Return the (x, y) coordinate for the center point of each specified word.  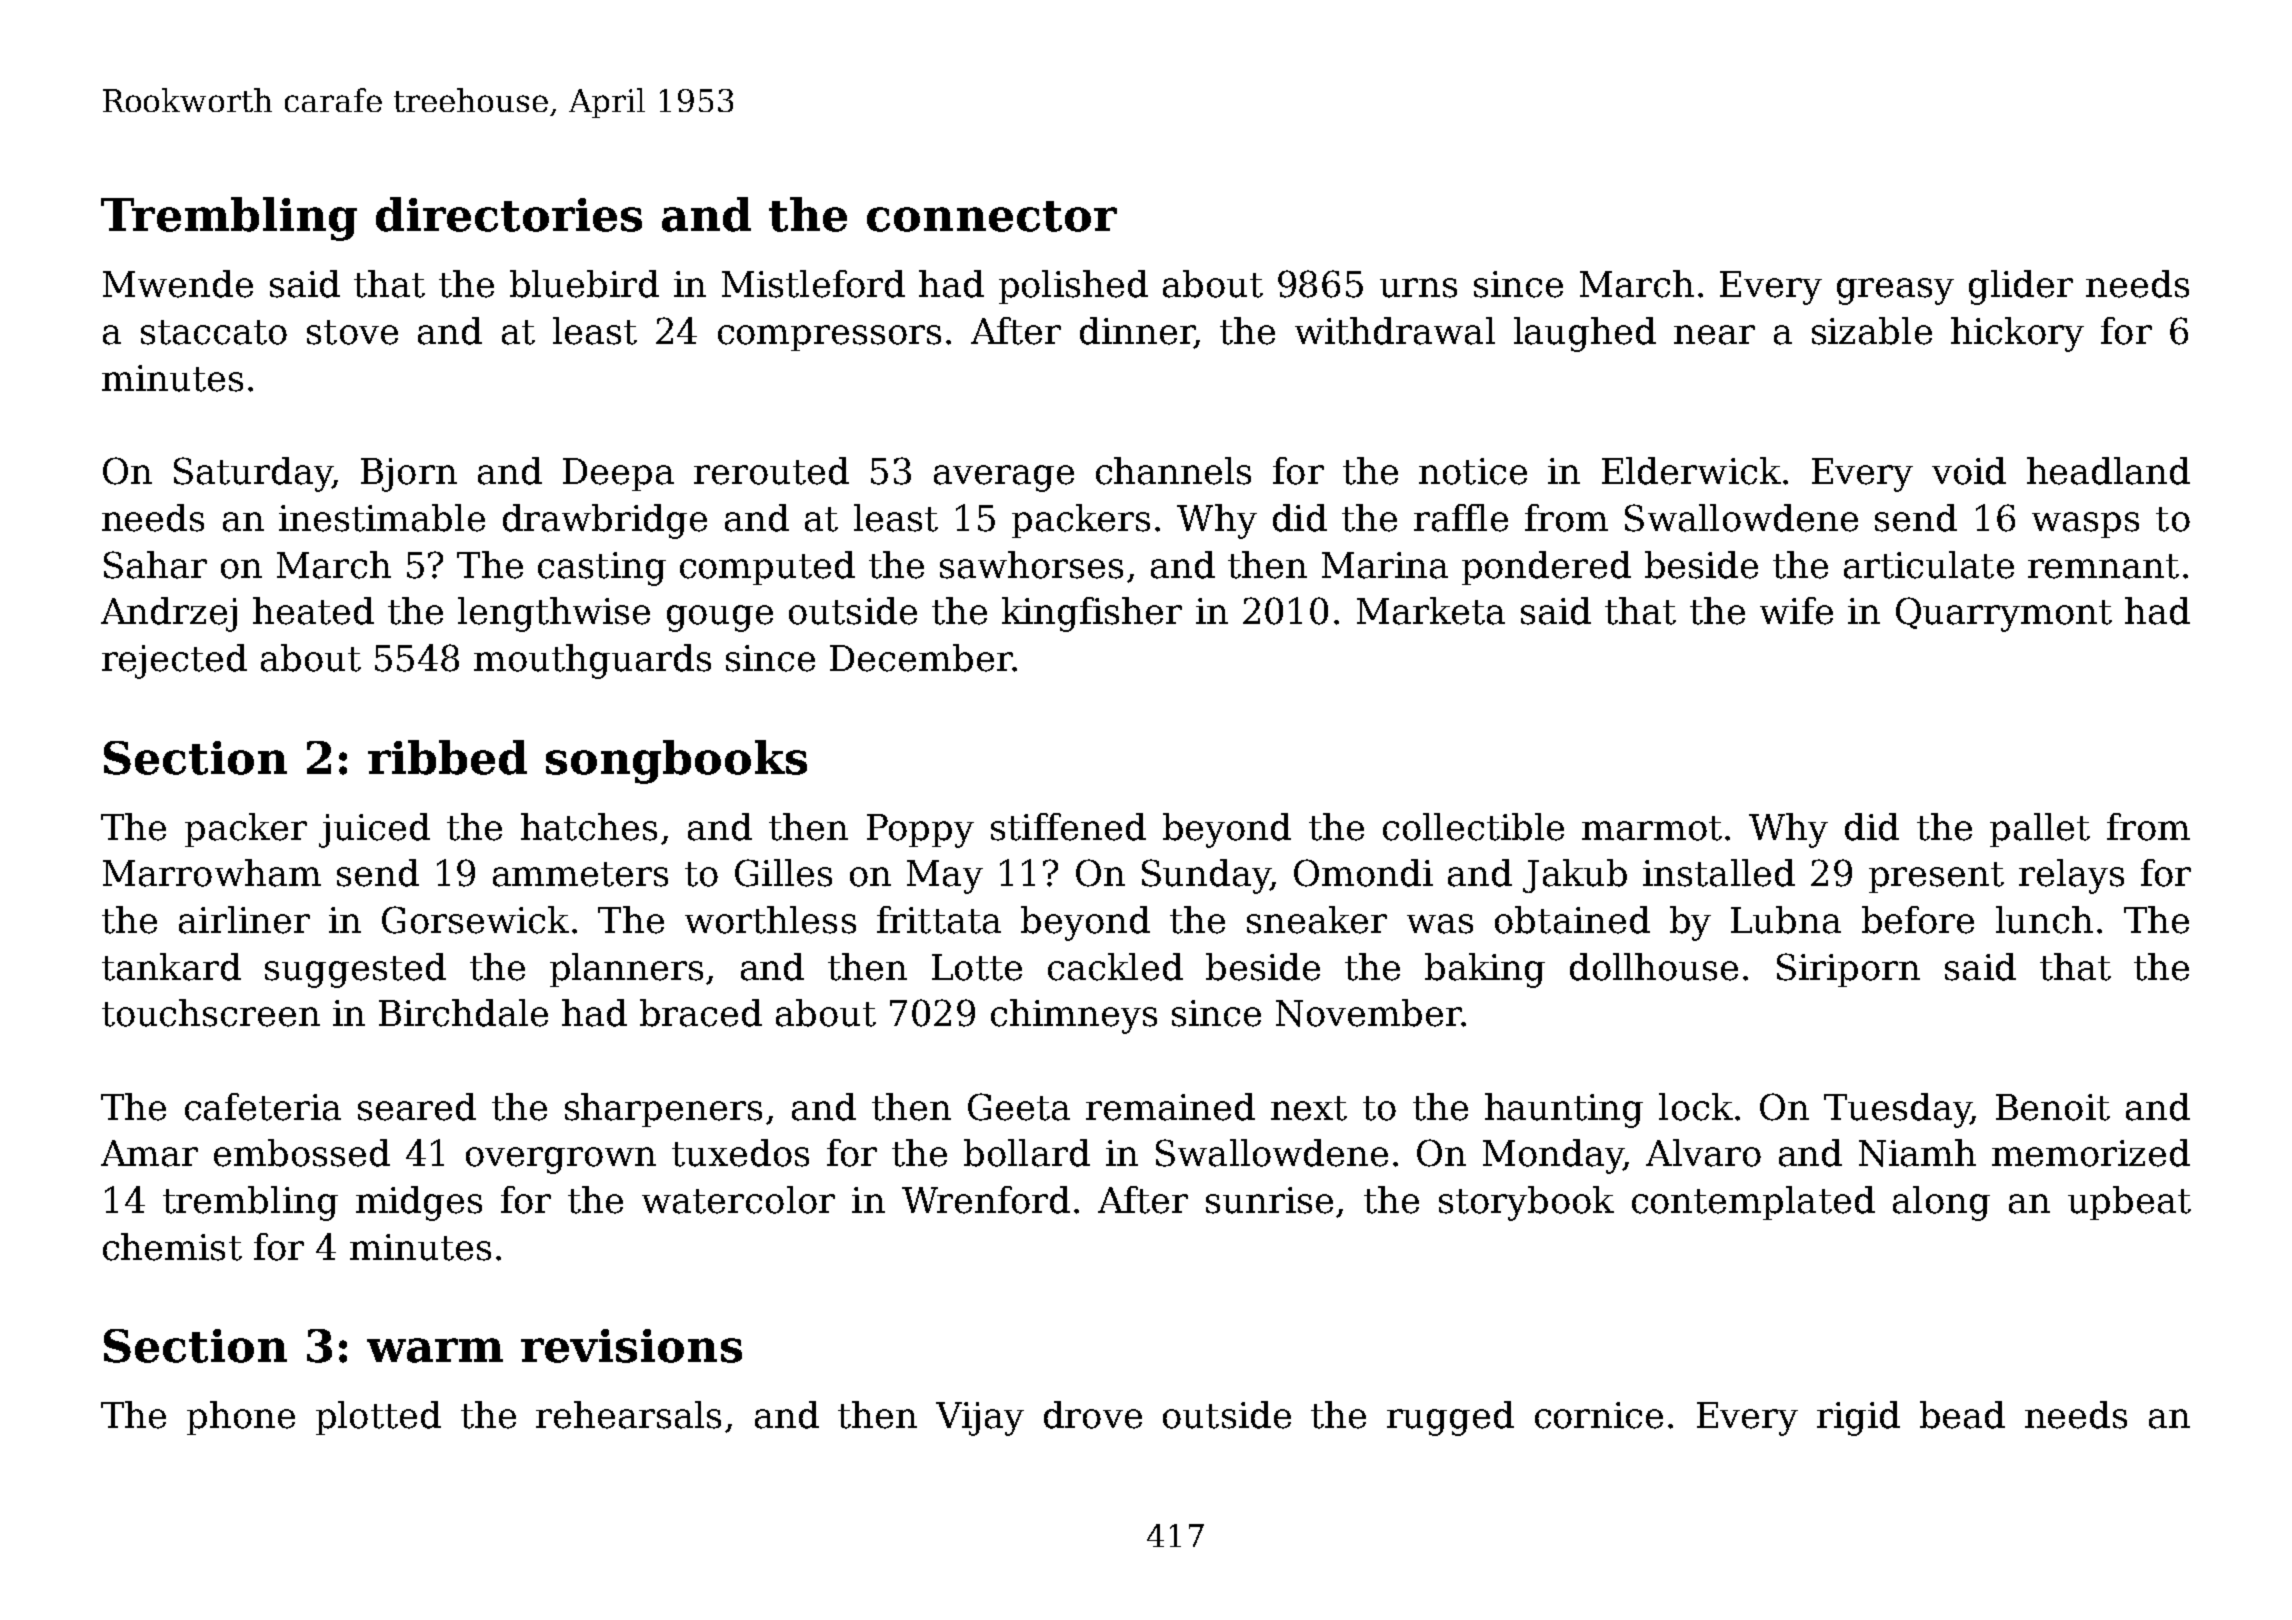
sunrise (1269, 1200)
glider (2021, 287)
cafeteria (263, 1107)
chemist (172, 1247)
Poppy (920, 831)
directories (509, 214)
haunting (1564, 1110)
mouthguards (592, 661)
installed (1719, 873)
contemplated (1753, 1203)
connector (992, 216)
